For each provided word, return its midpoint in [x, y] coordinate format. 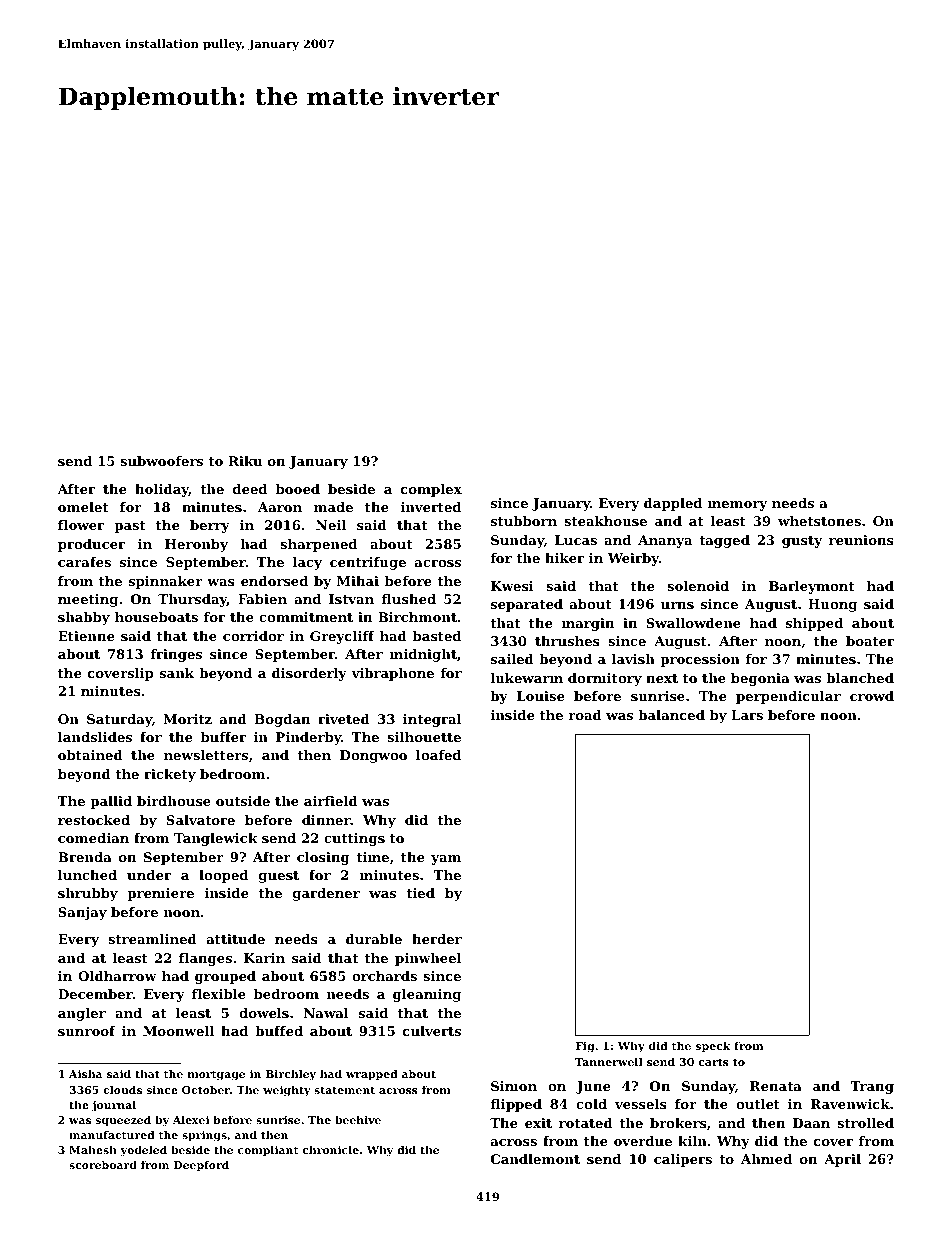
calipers [683, 1160]
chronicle [331, 1149]
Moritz [187, 719]
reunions [861, 540]
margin [588, 624]
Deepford [201, 1166]
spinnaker [166, 582]
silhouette [424, 737]
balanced [671, 715]
